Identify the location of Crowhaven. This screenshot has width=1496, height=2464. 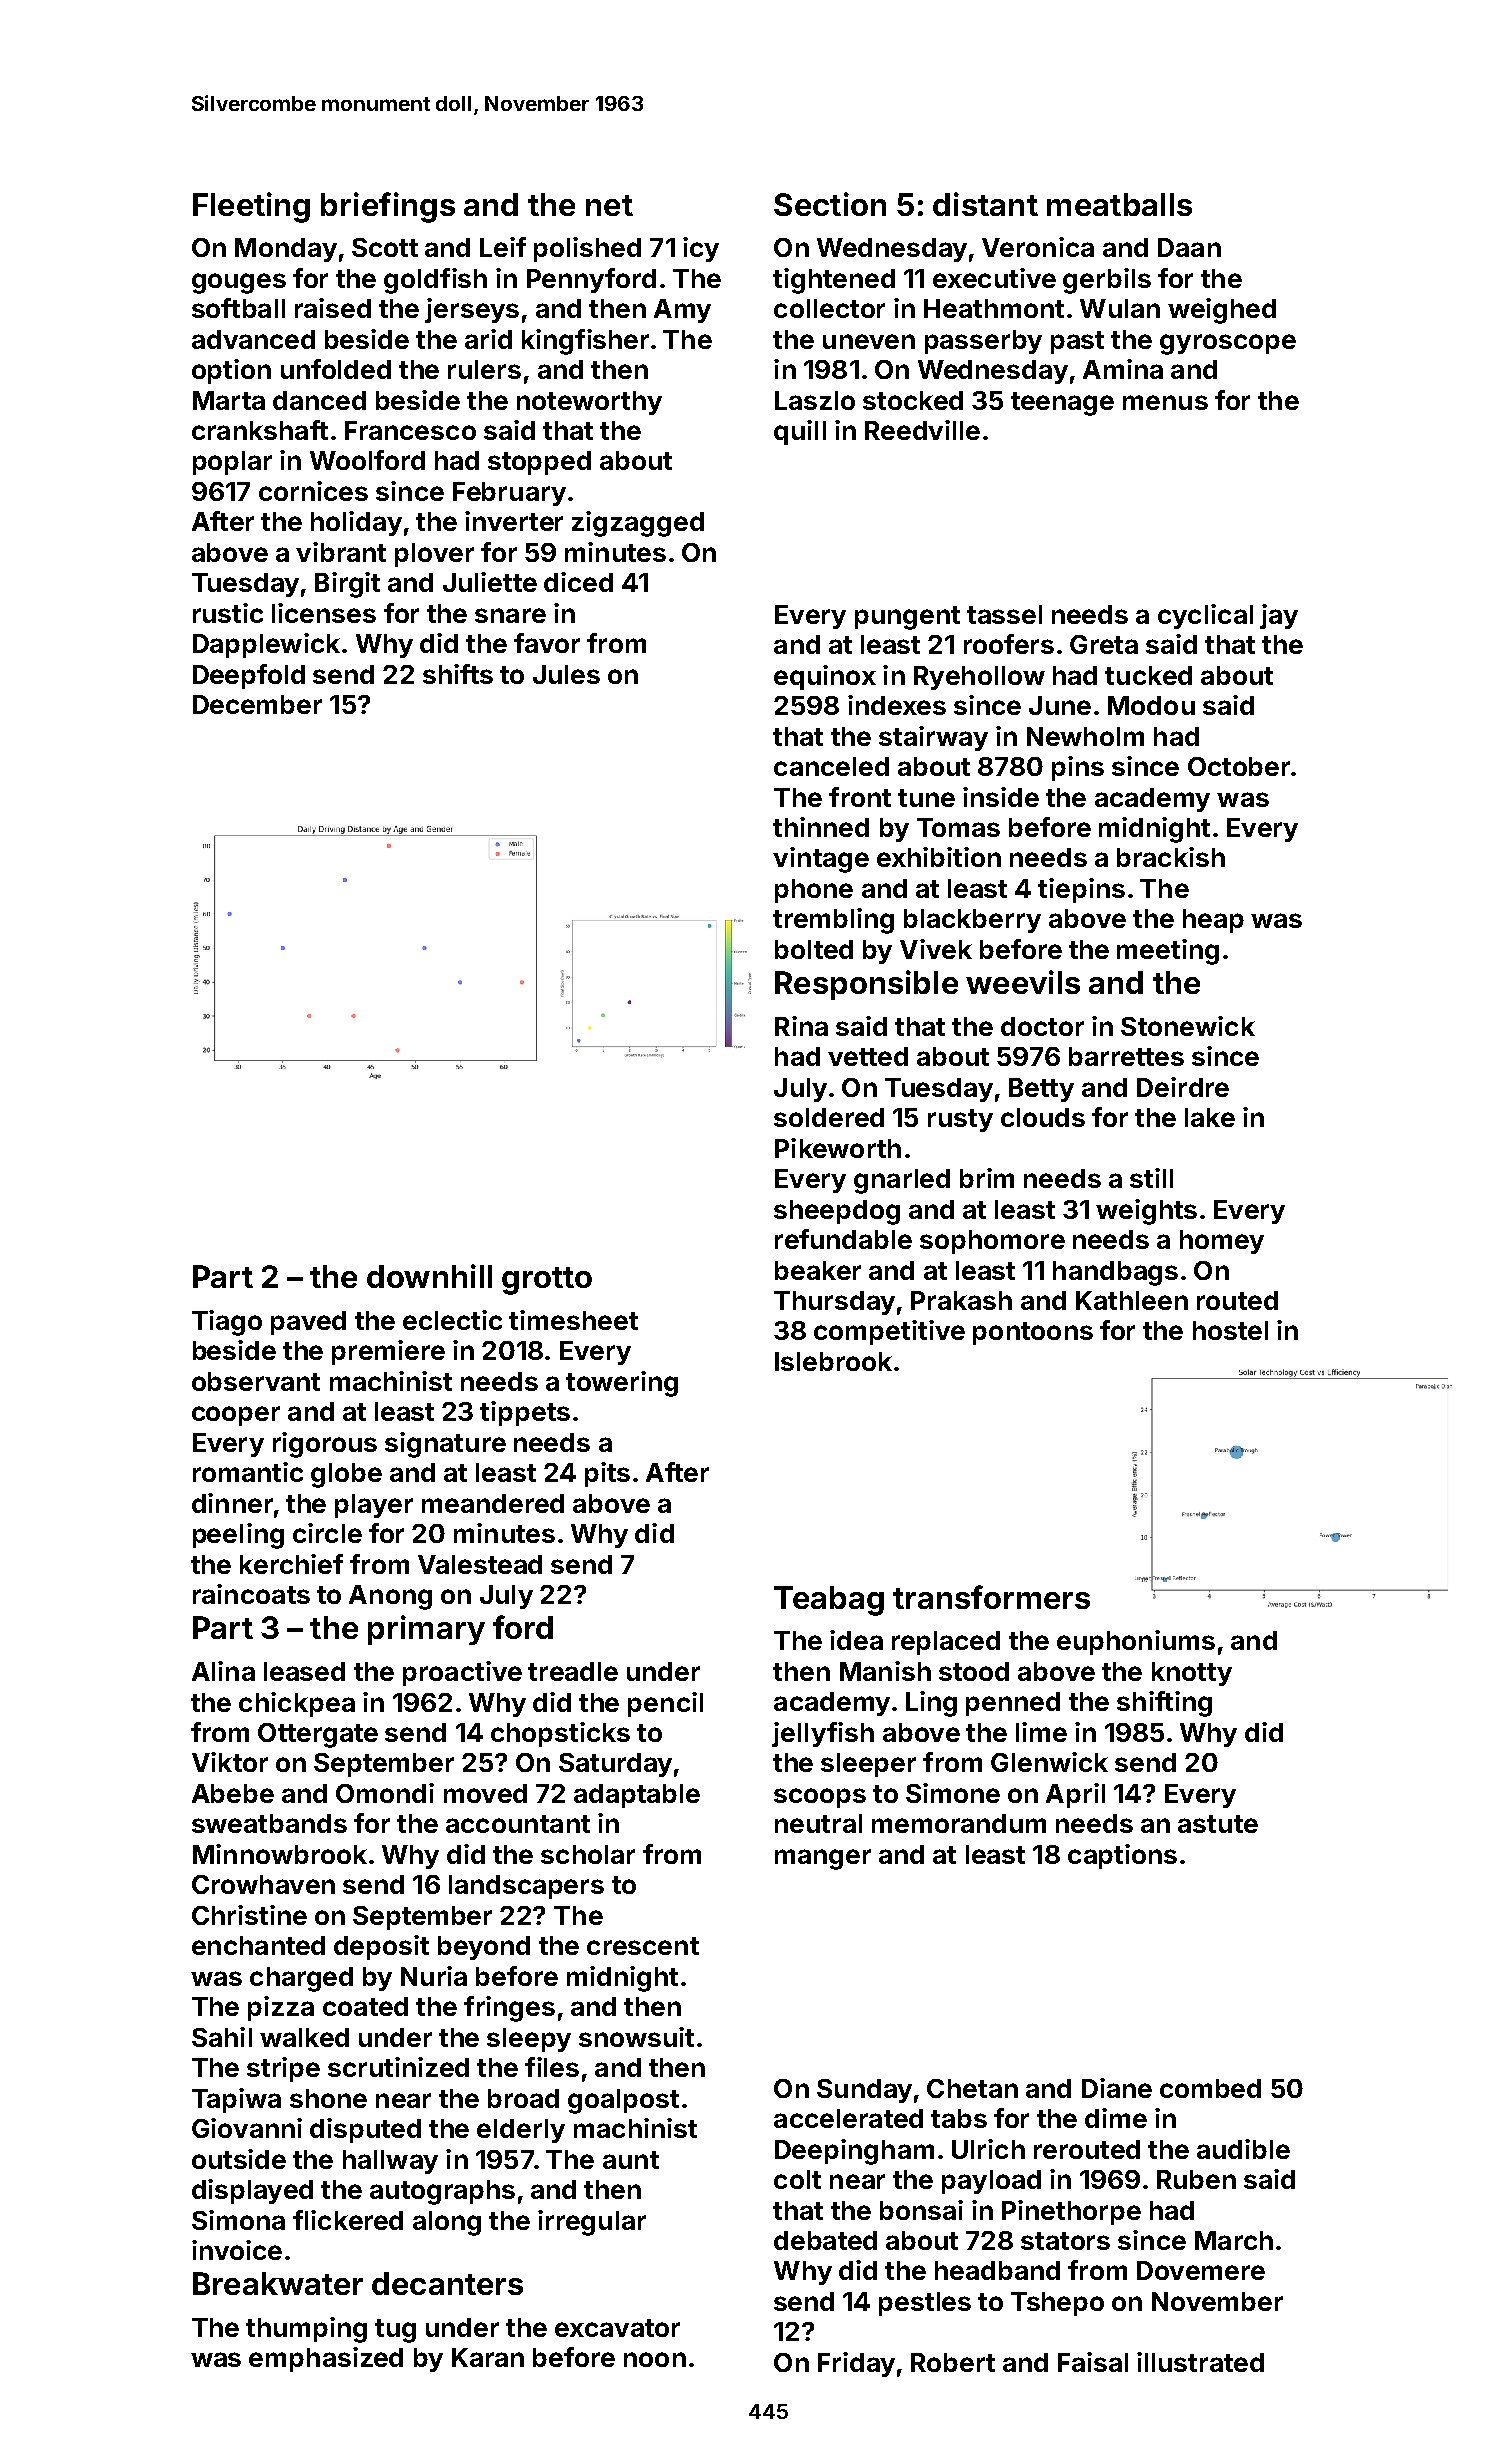
(263, 1884).
